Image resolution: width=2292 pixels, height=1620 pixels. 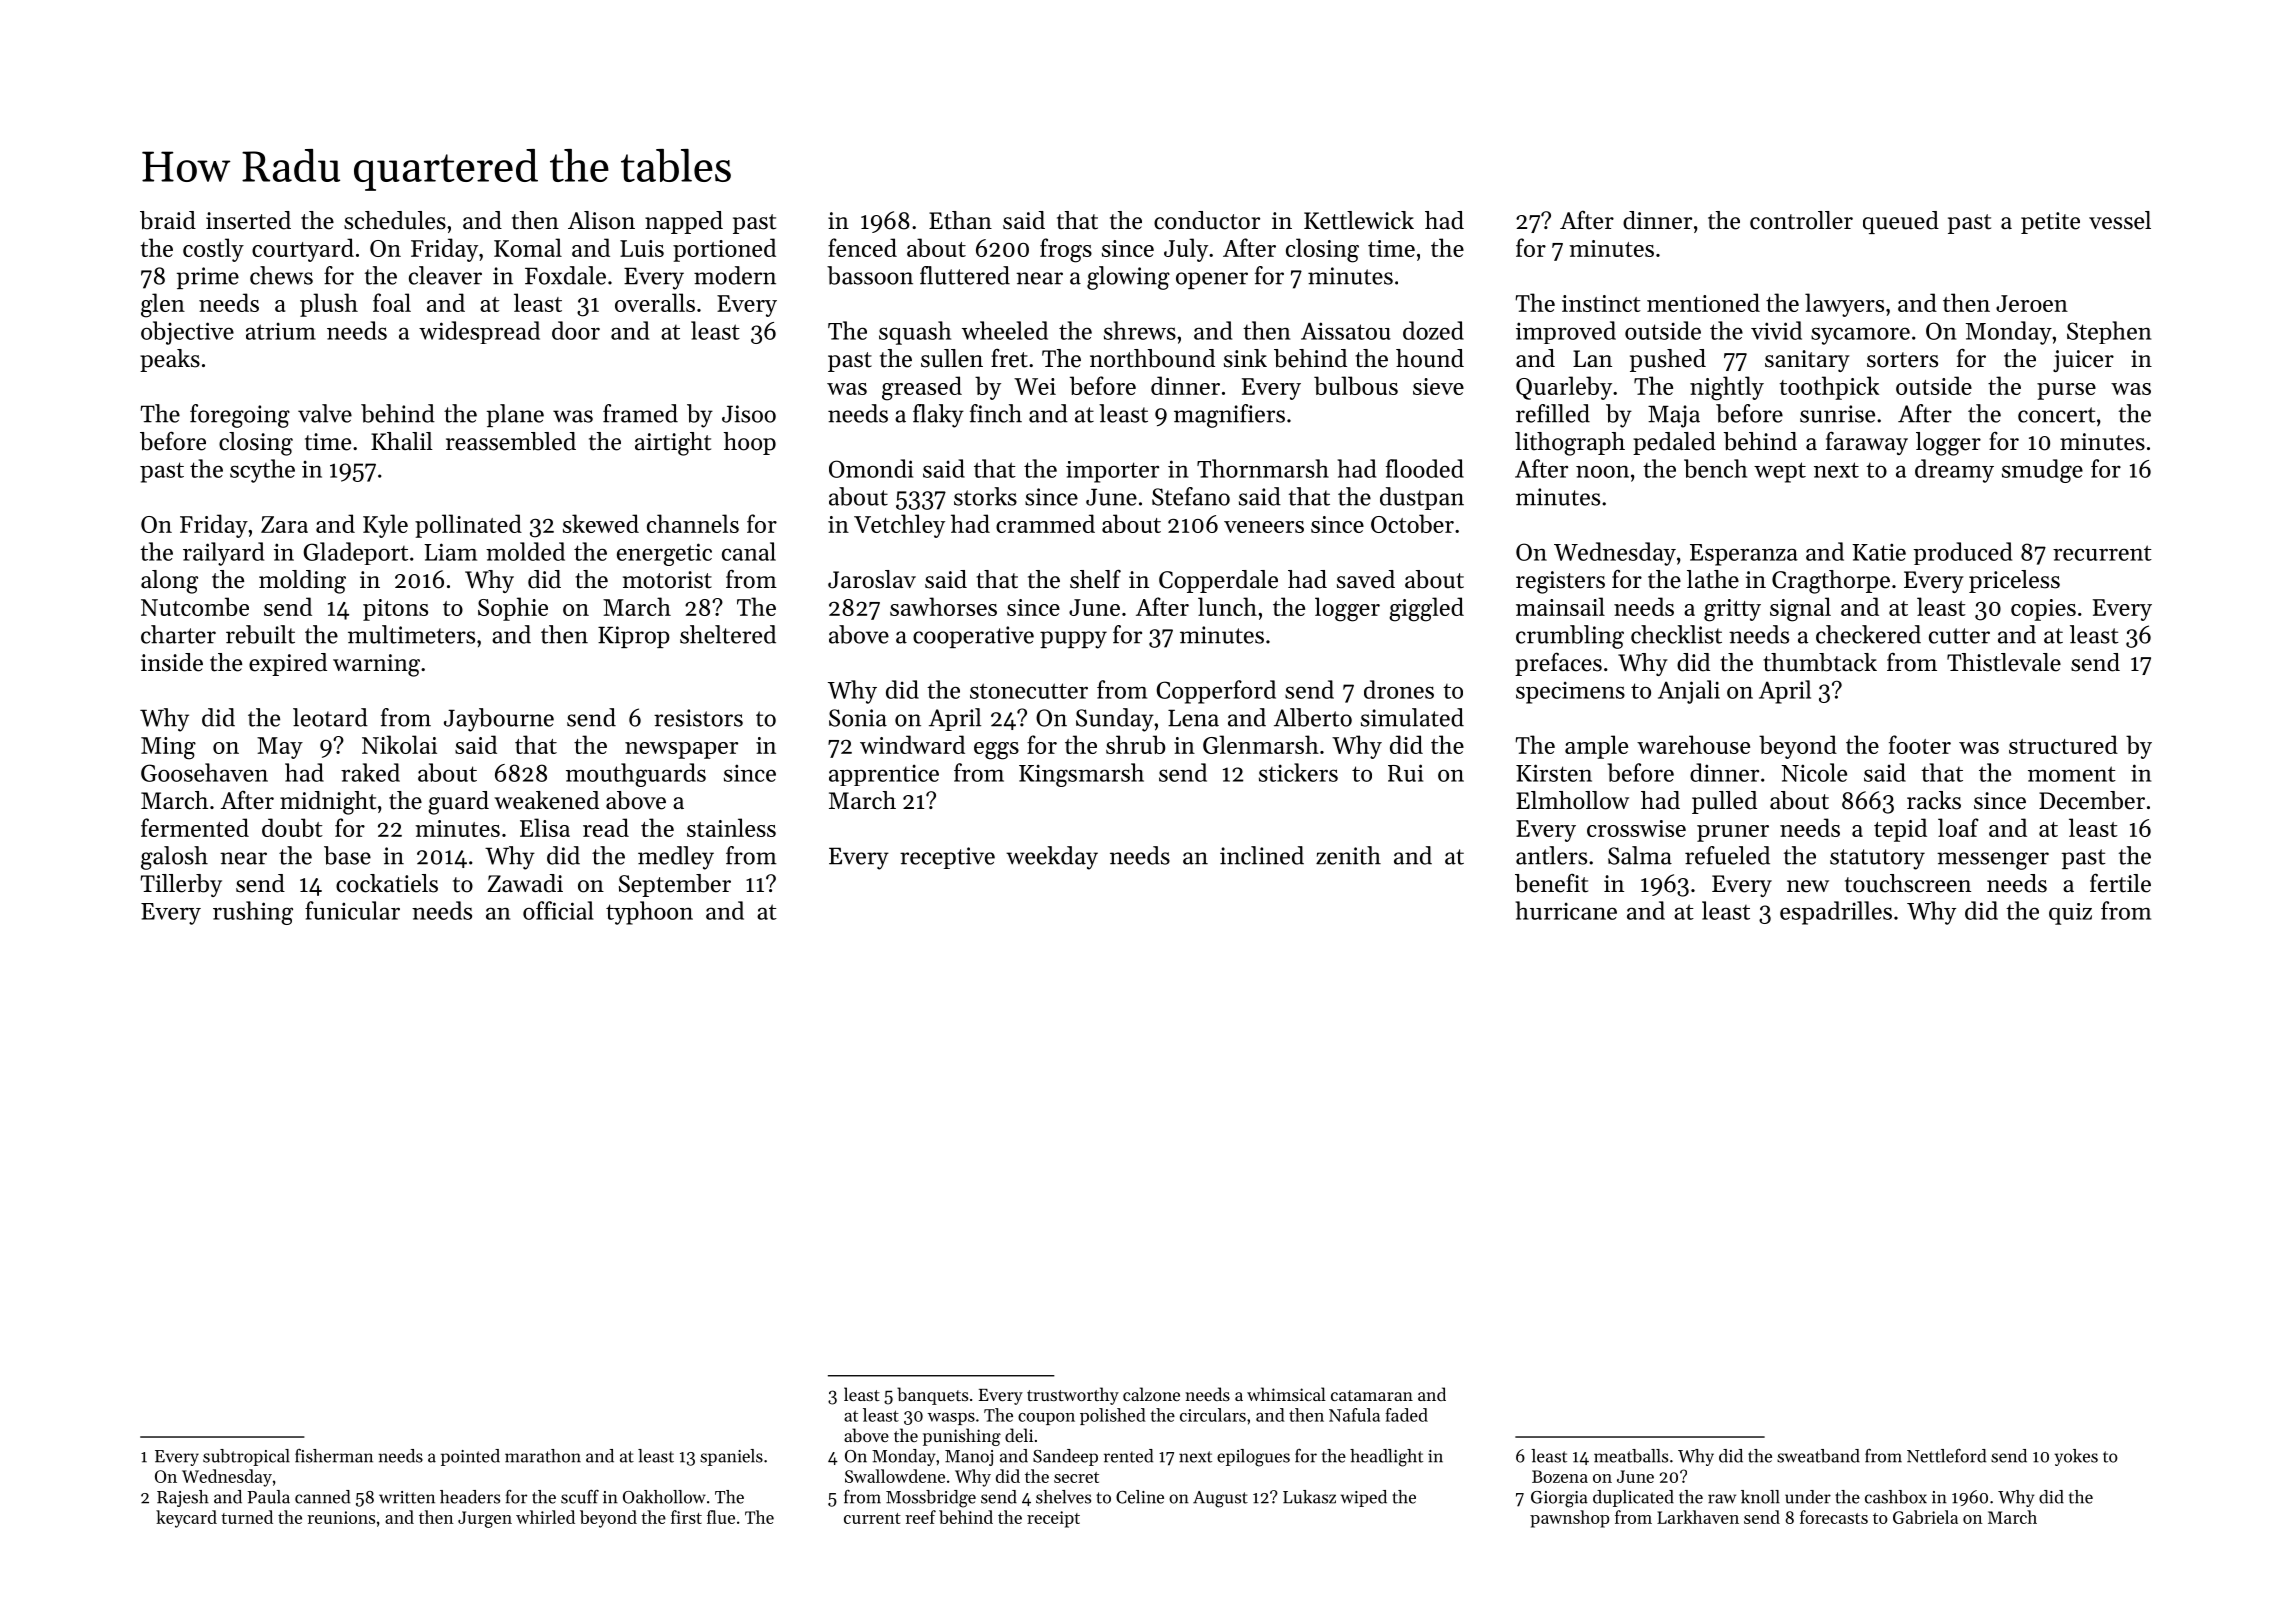 What do you see at coordinates (576, 330) in the screenshot?
I see `door` at bounding box center [576, 330].
